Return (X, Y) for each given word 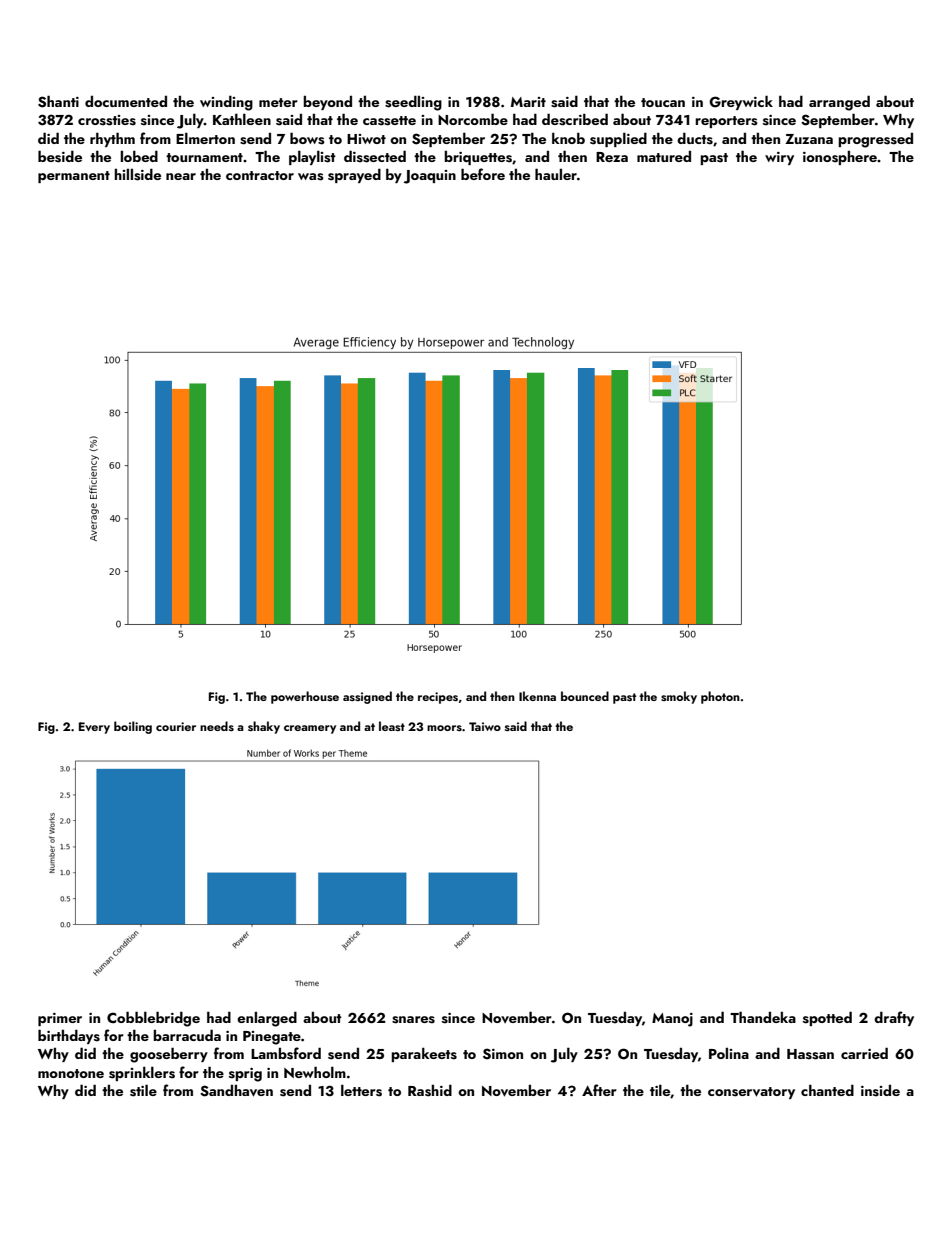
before (483, 174)
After (599, 1090)
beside (60, 156)
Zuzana (809, 139)
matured (664, 156)
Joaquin (430, 177)
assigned (367, 697)
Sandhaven (236, 1091)
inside (880, 1091)
